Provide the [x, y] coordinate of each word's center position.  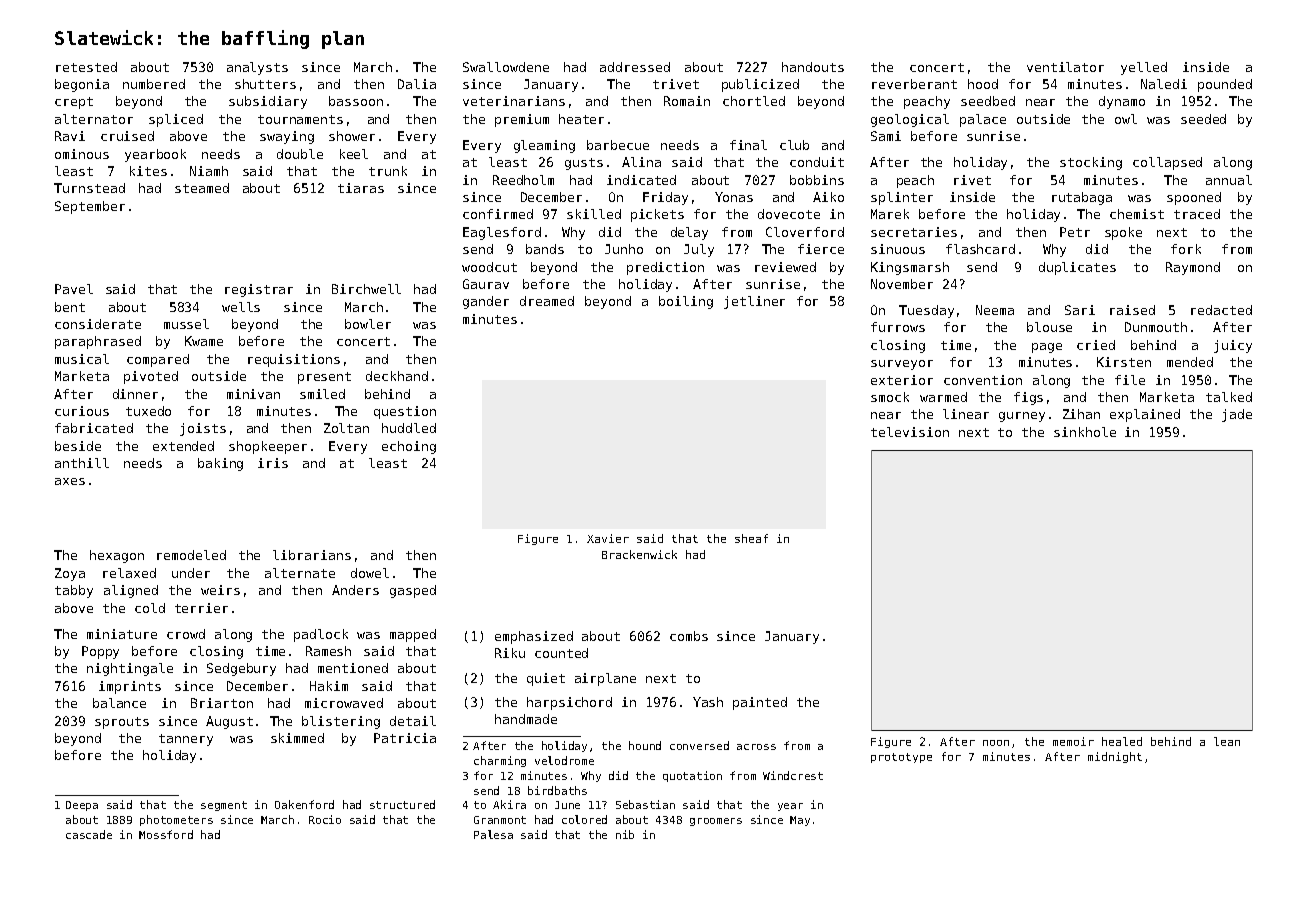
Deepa [82, 806]
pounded [1225, 85]
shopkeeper [268, 447]
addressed [635, 67]
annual [1229, 180]
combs [689, 636]
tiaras [361, 188]
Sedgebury [241, 669]
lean [1227, 741]
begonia [82, 85]
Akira [509, 804]
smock [890, 397]
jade [1237, 415]
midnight [1115, 757]
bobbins [817, 180]
